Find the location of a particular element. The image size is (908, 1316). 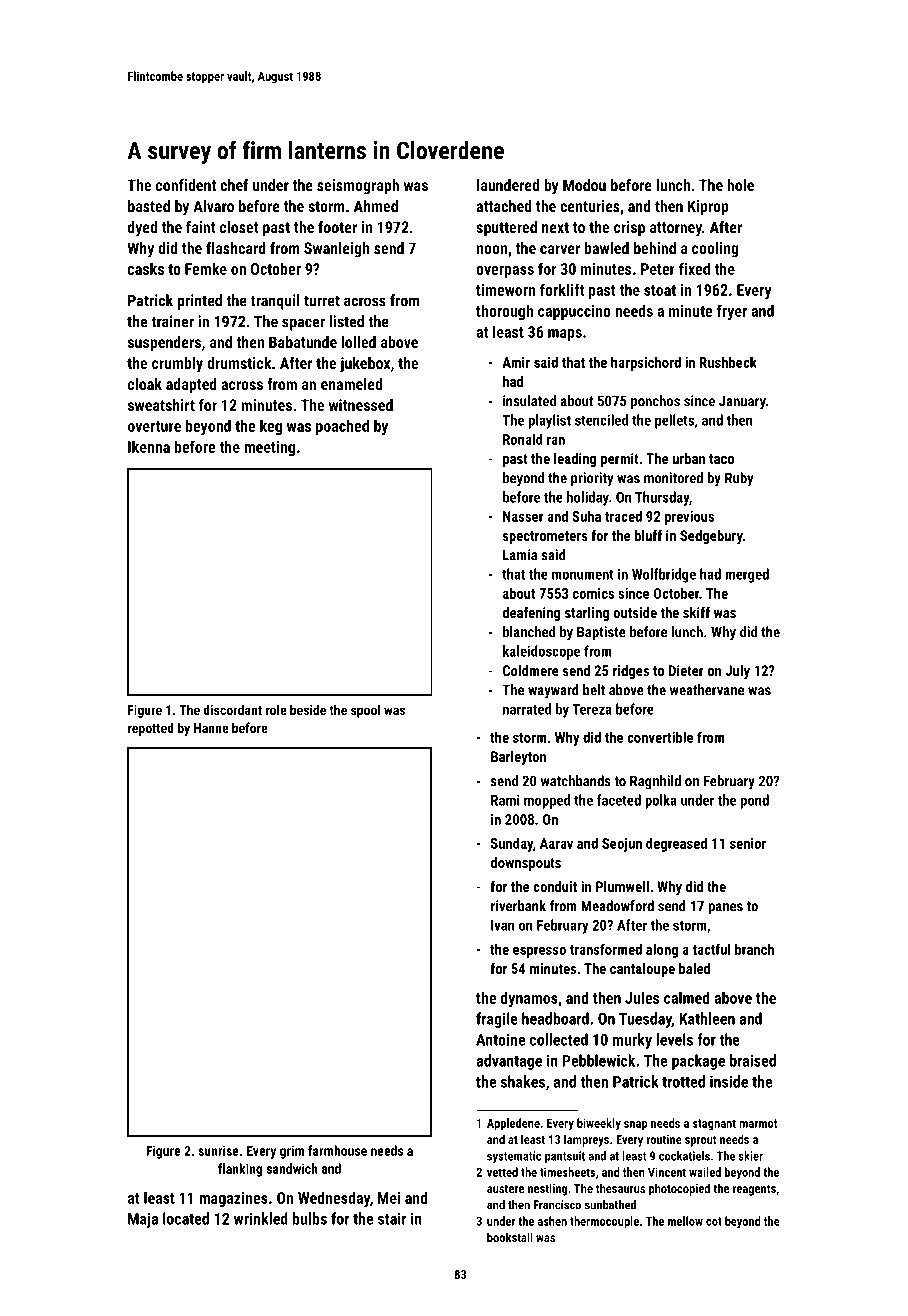

Appledene is located at coordinates (513, 1124).
